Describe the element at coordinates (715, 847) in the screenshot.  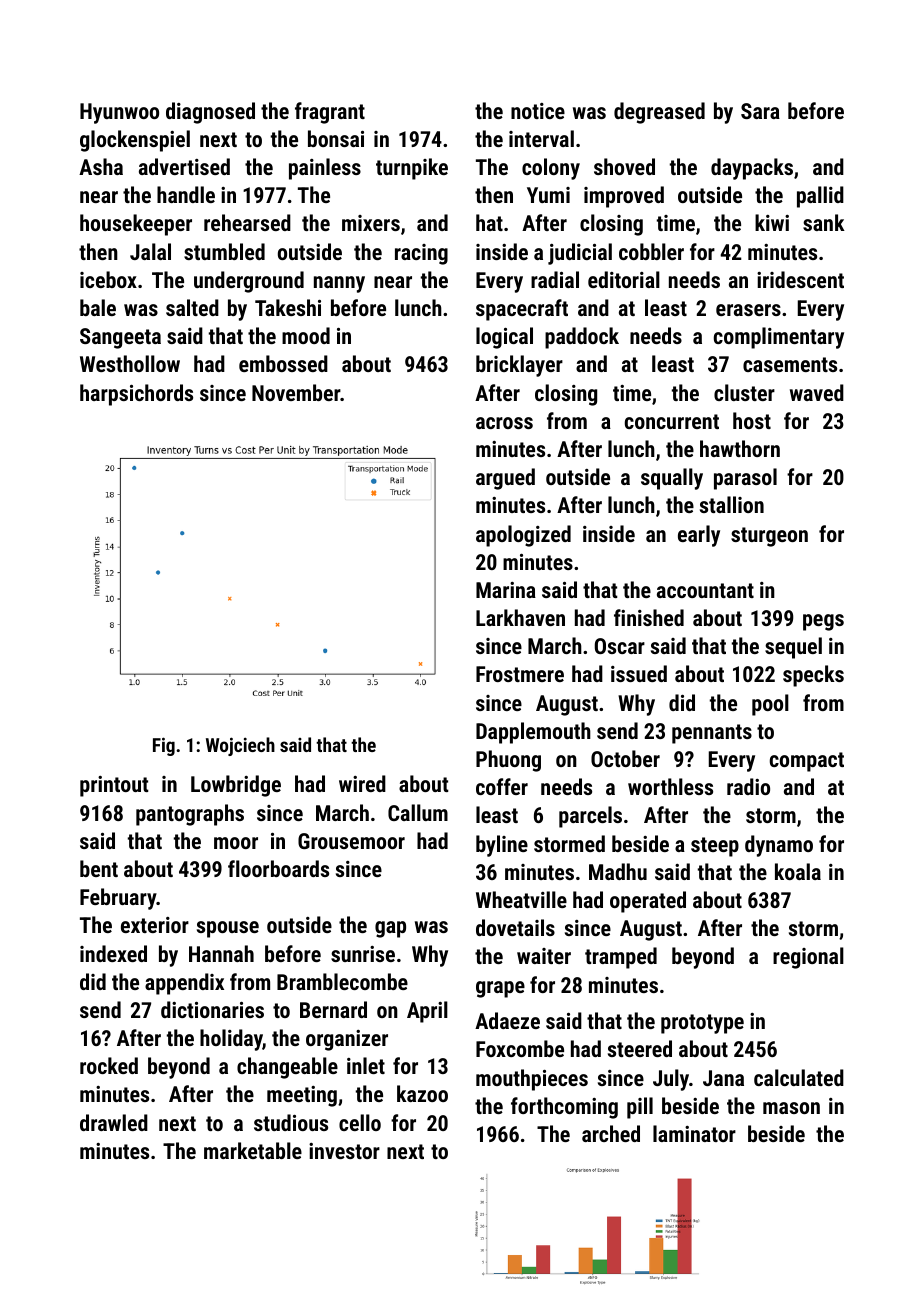
I see `steep` at that location.
